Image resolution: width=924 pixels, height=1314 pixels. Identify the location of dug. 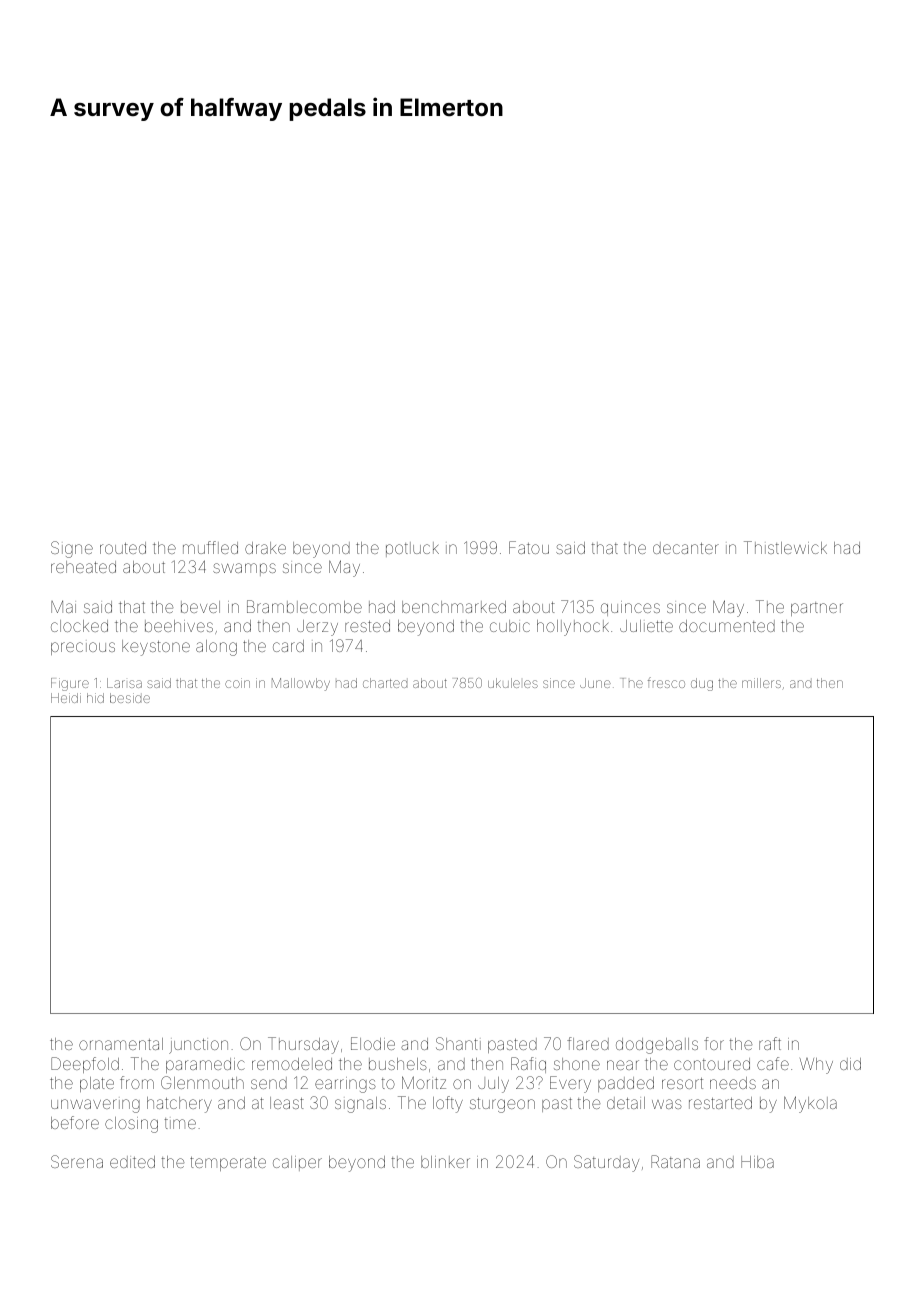
(702, 684).
